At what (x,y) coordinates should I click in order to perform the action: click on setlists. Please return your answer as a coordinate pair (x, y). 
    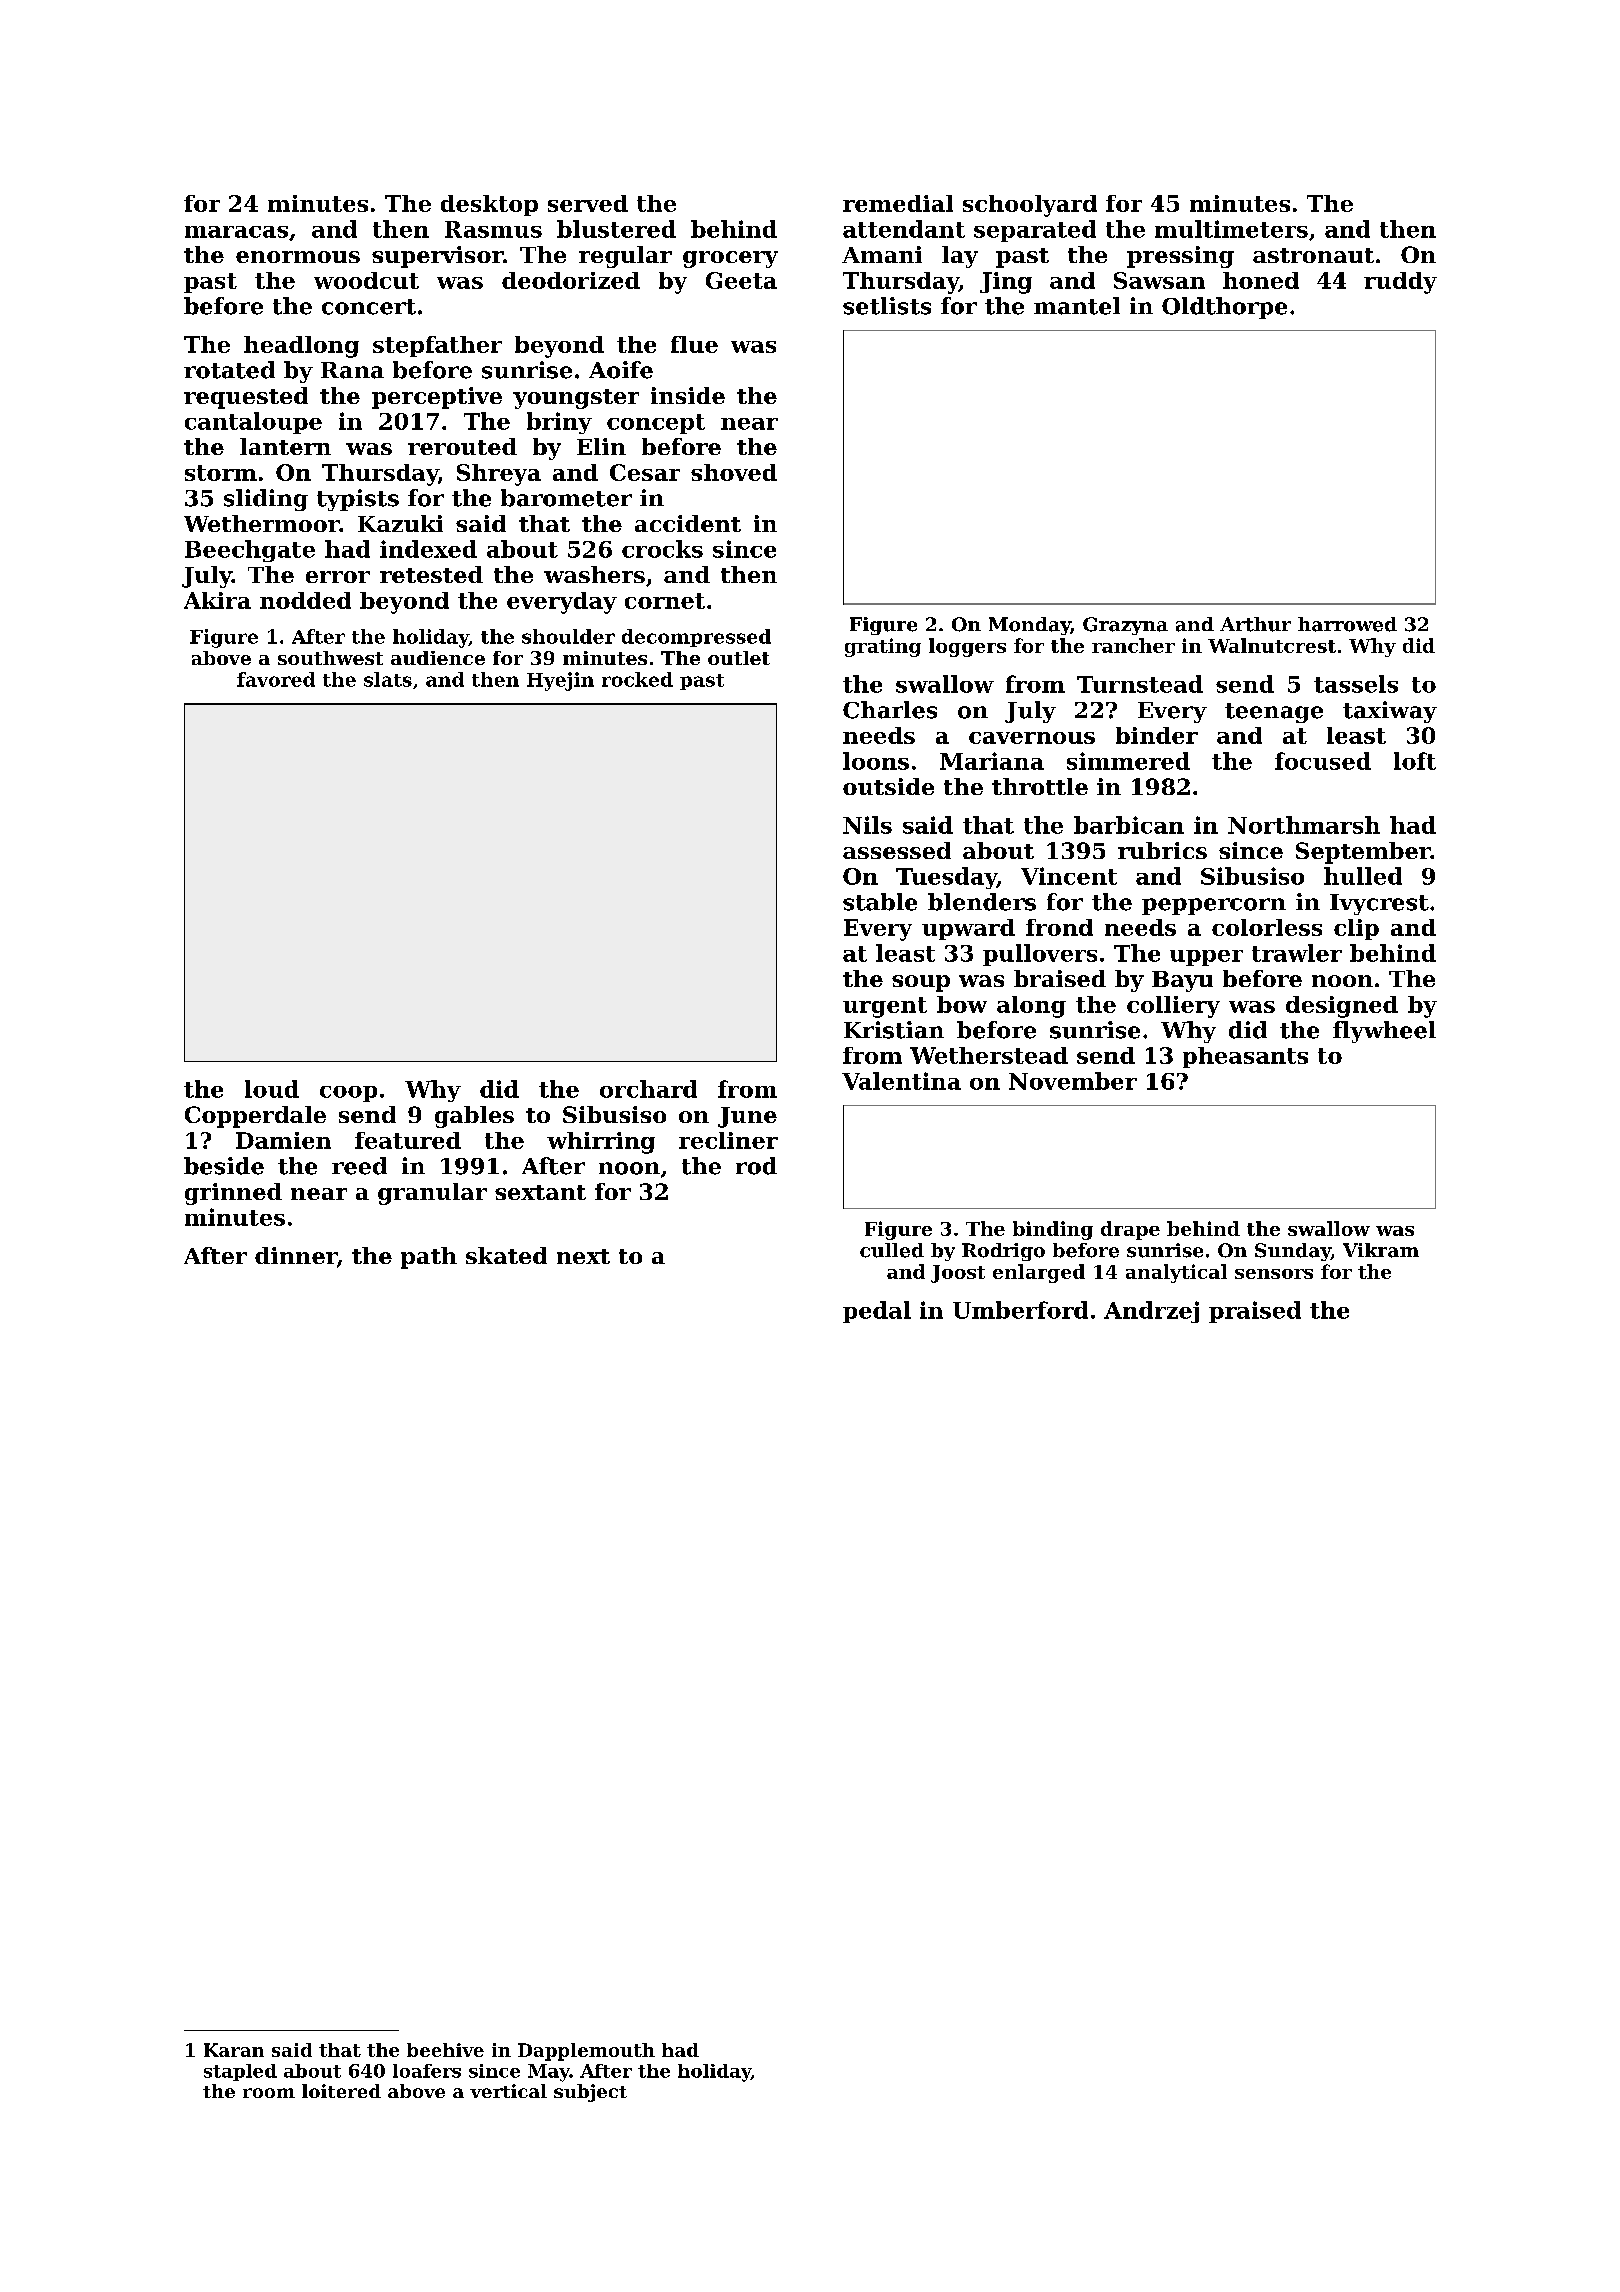
    Looking at the image, I should click on (887, 306).
